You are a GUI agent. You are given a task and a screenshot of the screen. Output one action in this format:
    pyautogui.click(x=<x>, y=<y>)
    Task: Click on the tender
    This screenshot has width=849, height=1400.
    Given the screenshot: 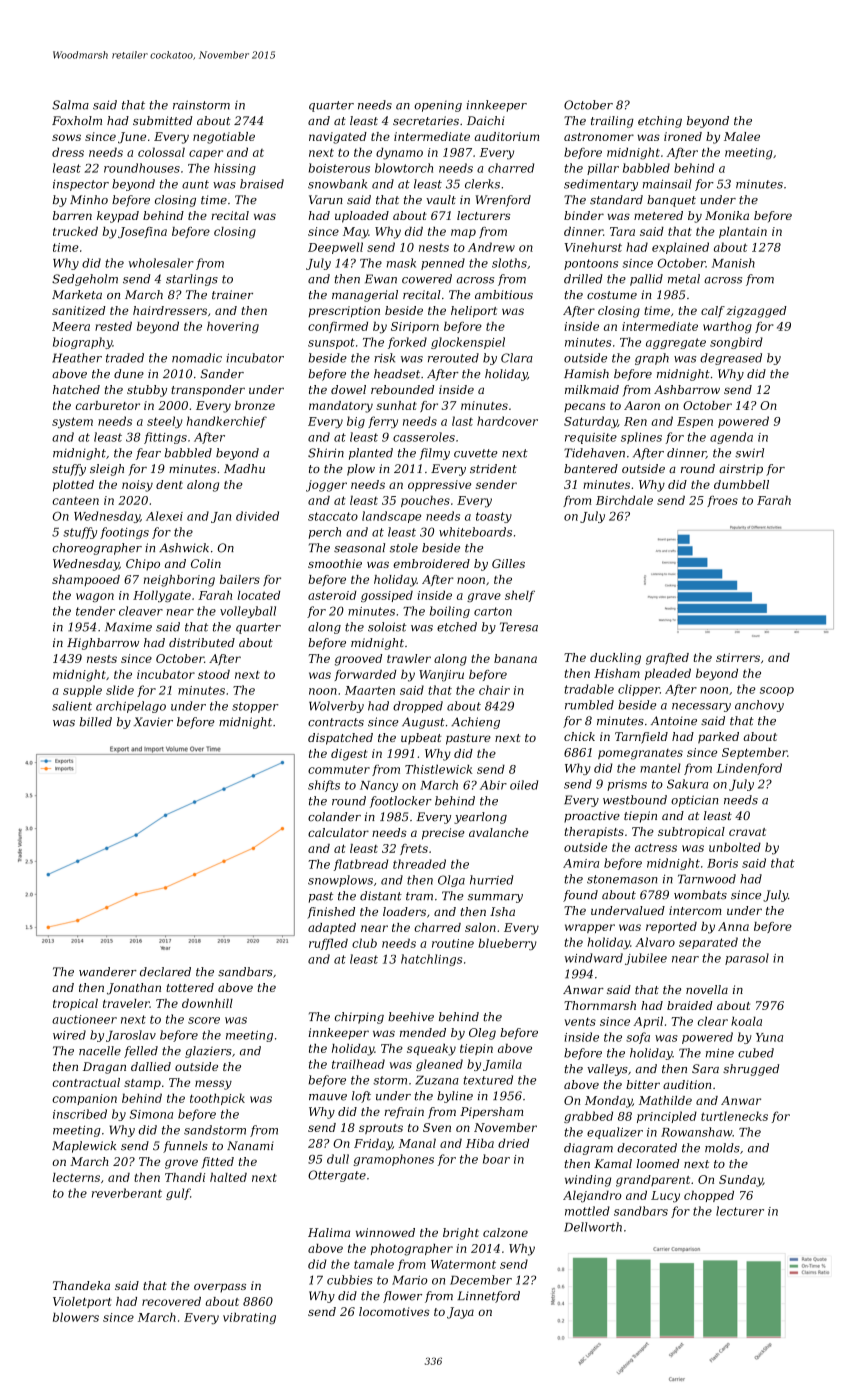 What is the action you would take?
    pyautogui.click(x=95, y=611)
